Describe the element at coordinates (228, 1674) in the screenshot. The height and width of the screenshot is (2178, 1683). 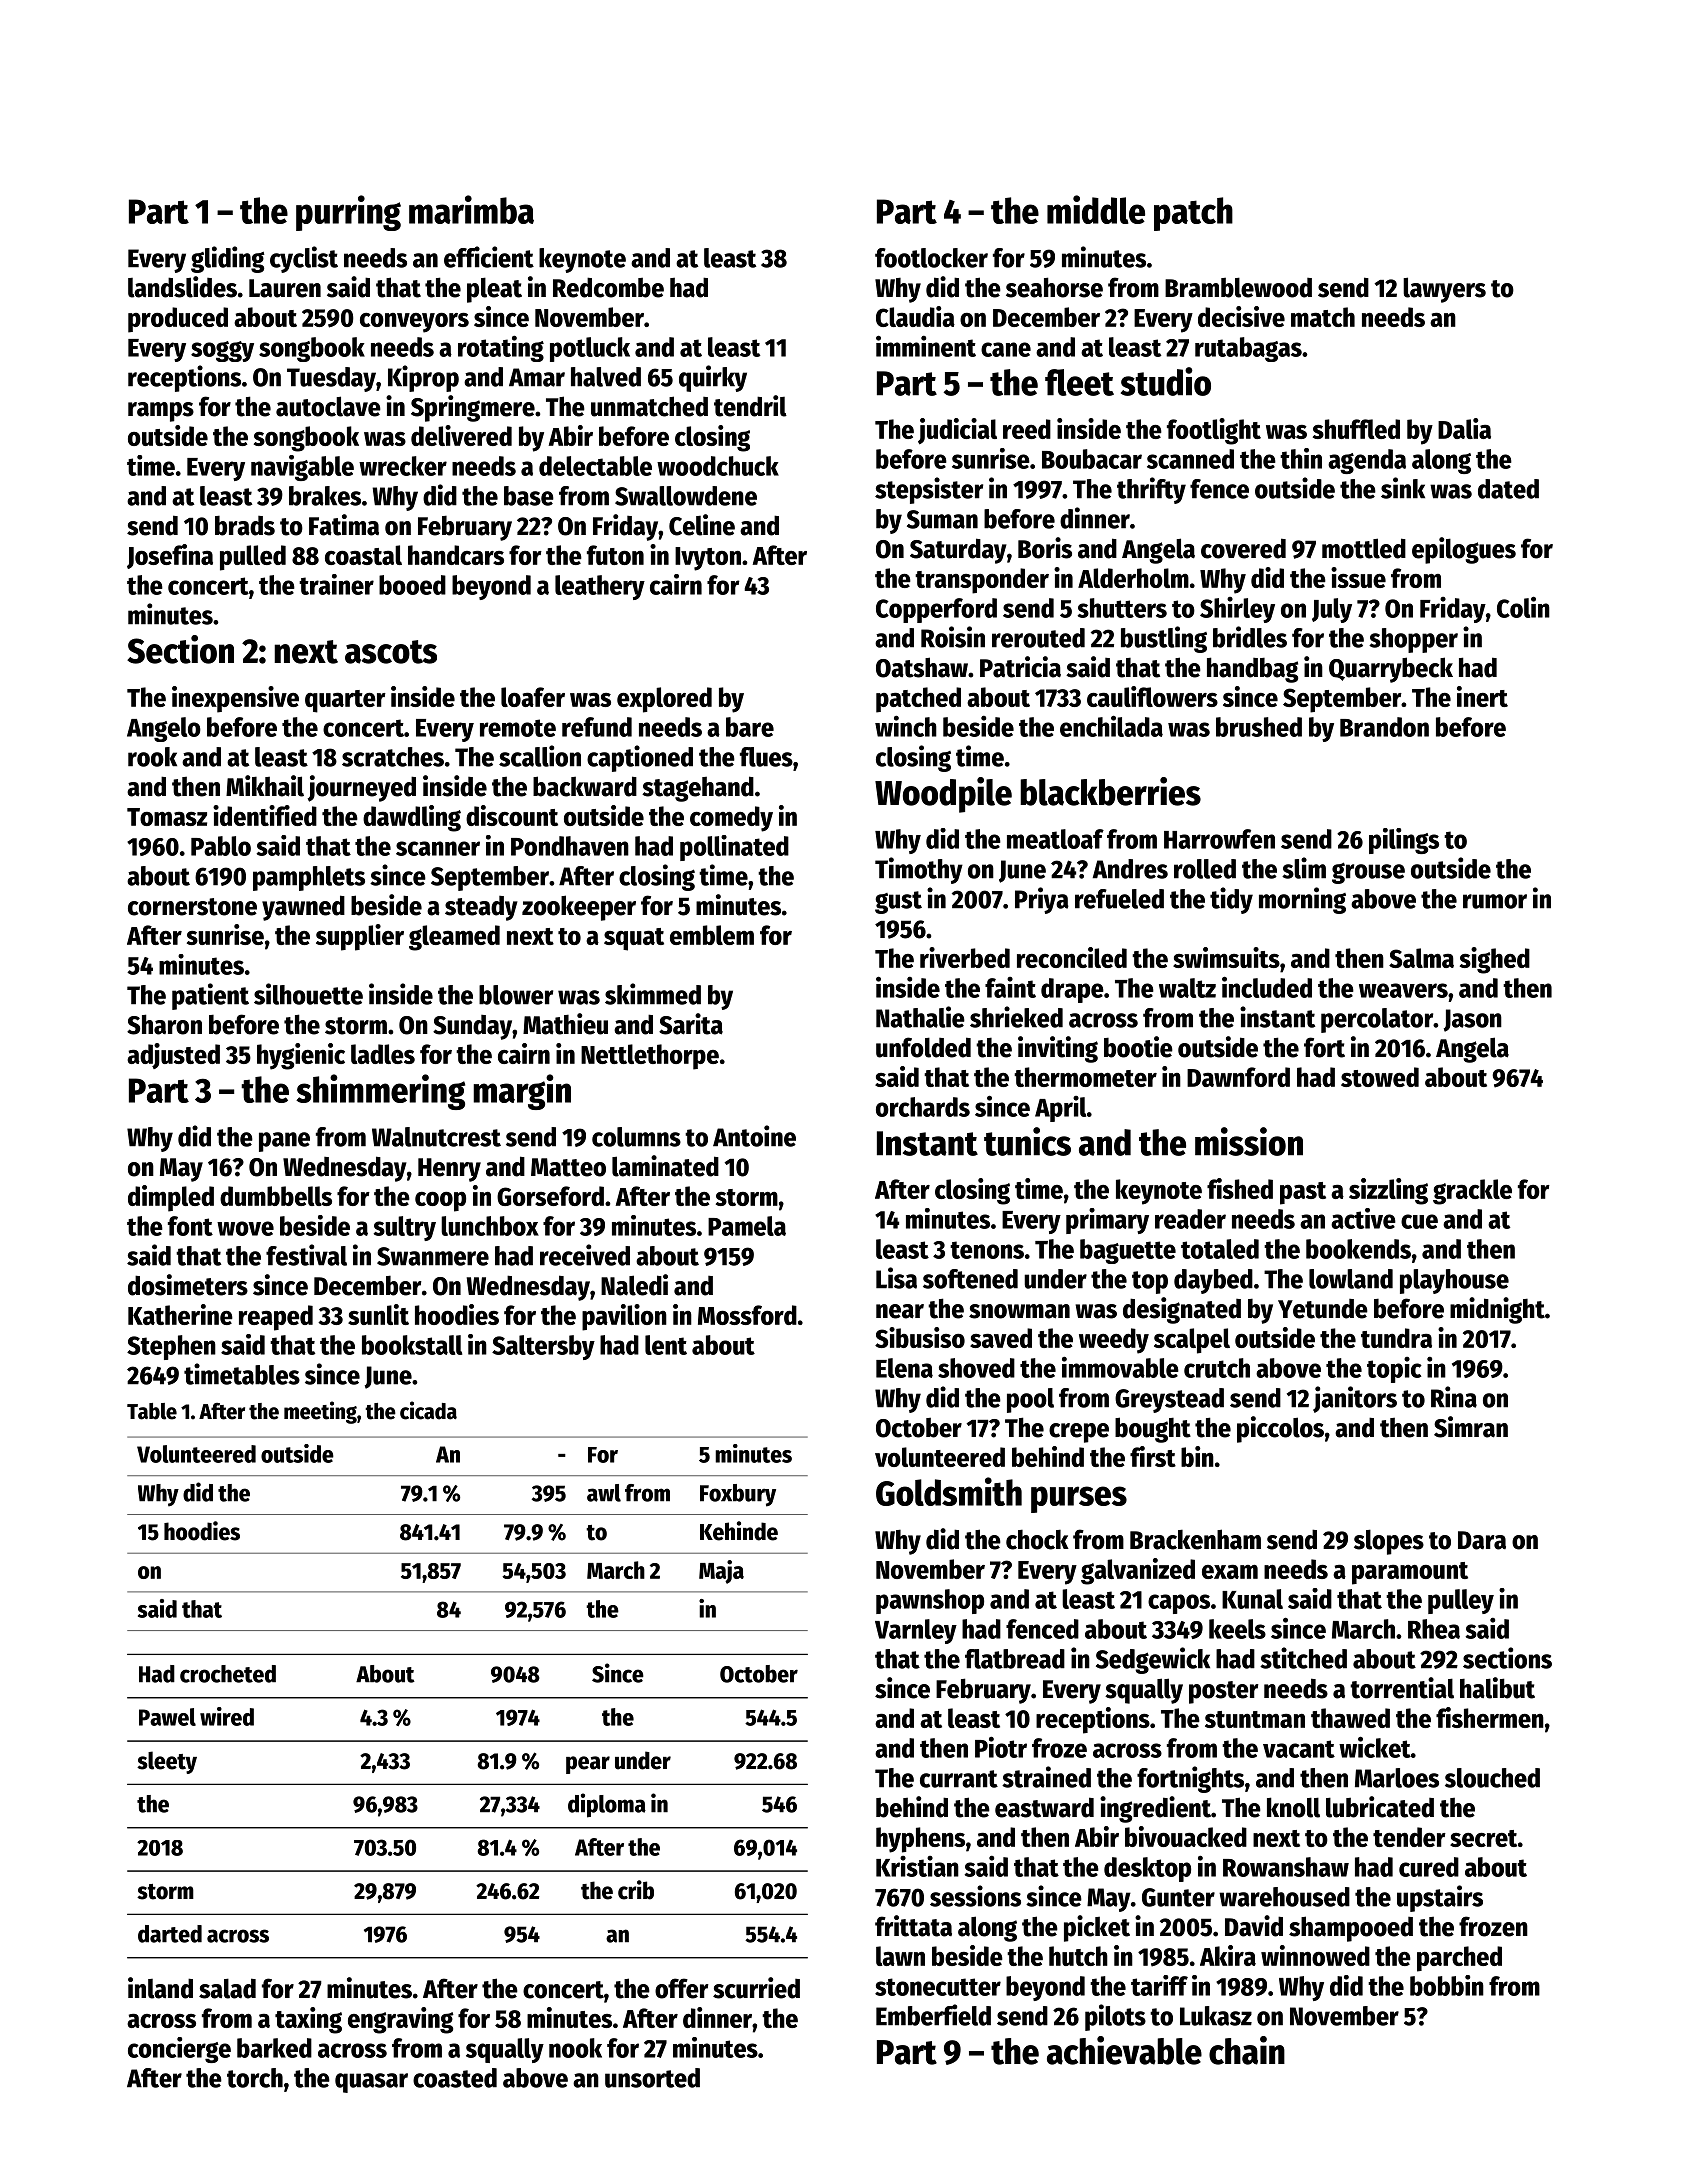
I see `crocheted` at that location.
